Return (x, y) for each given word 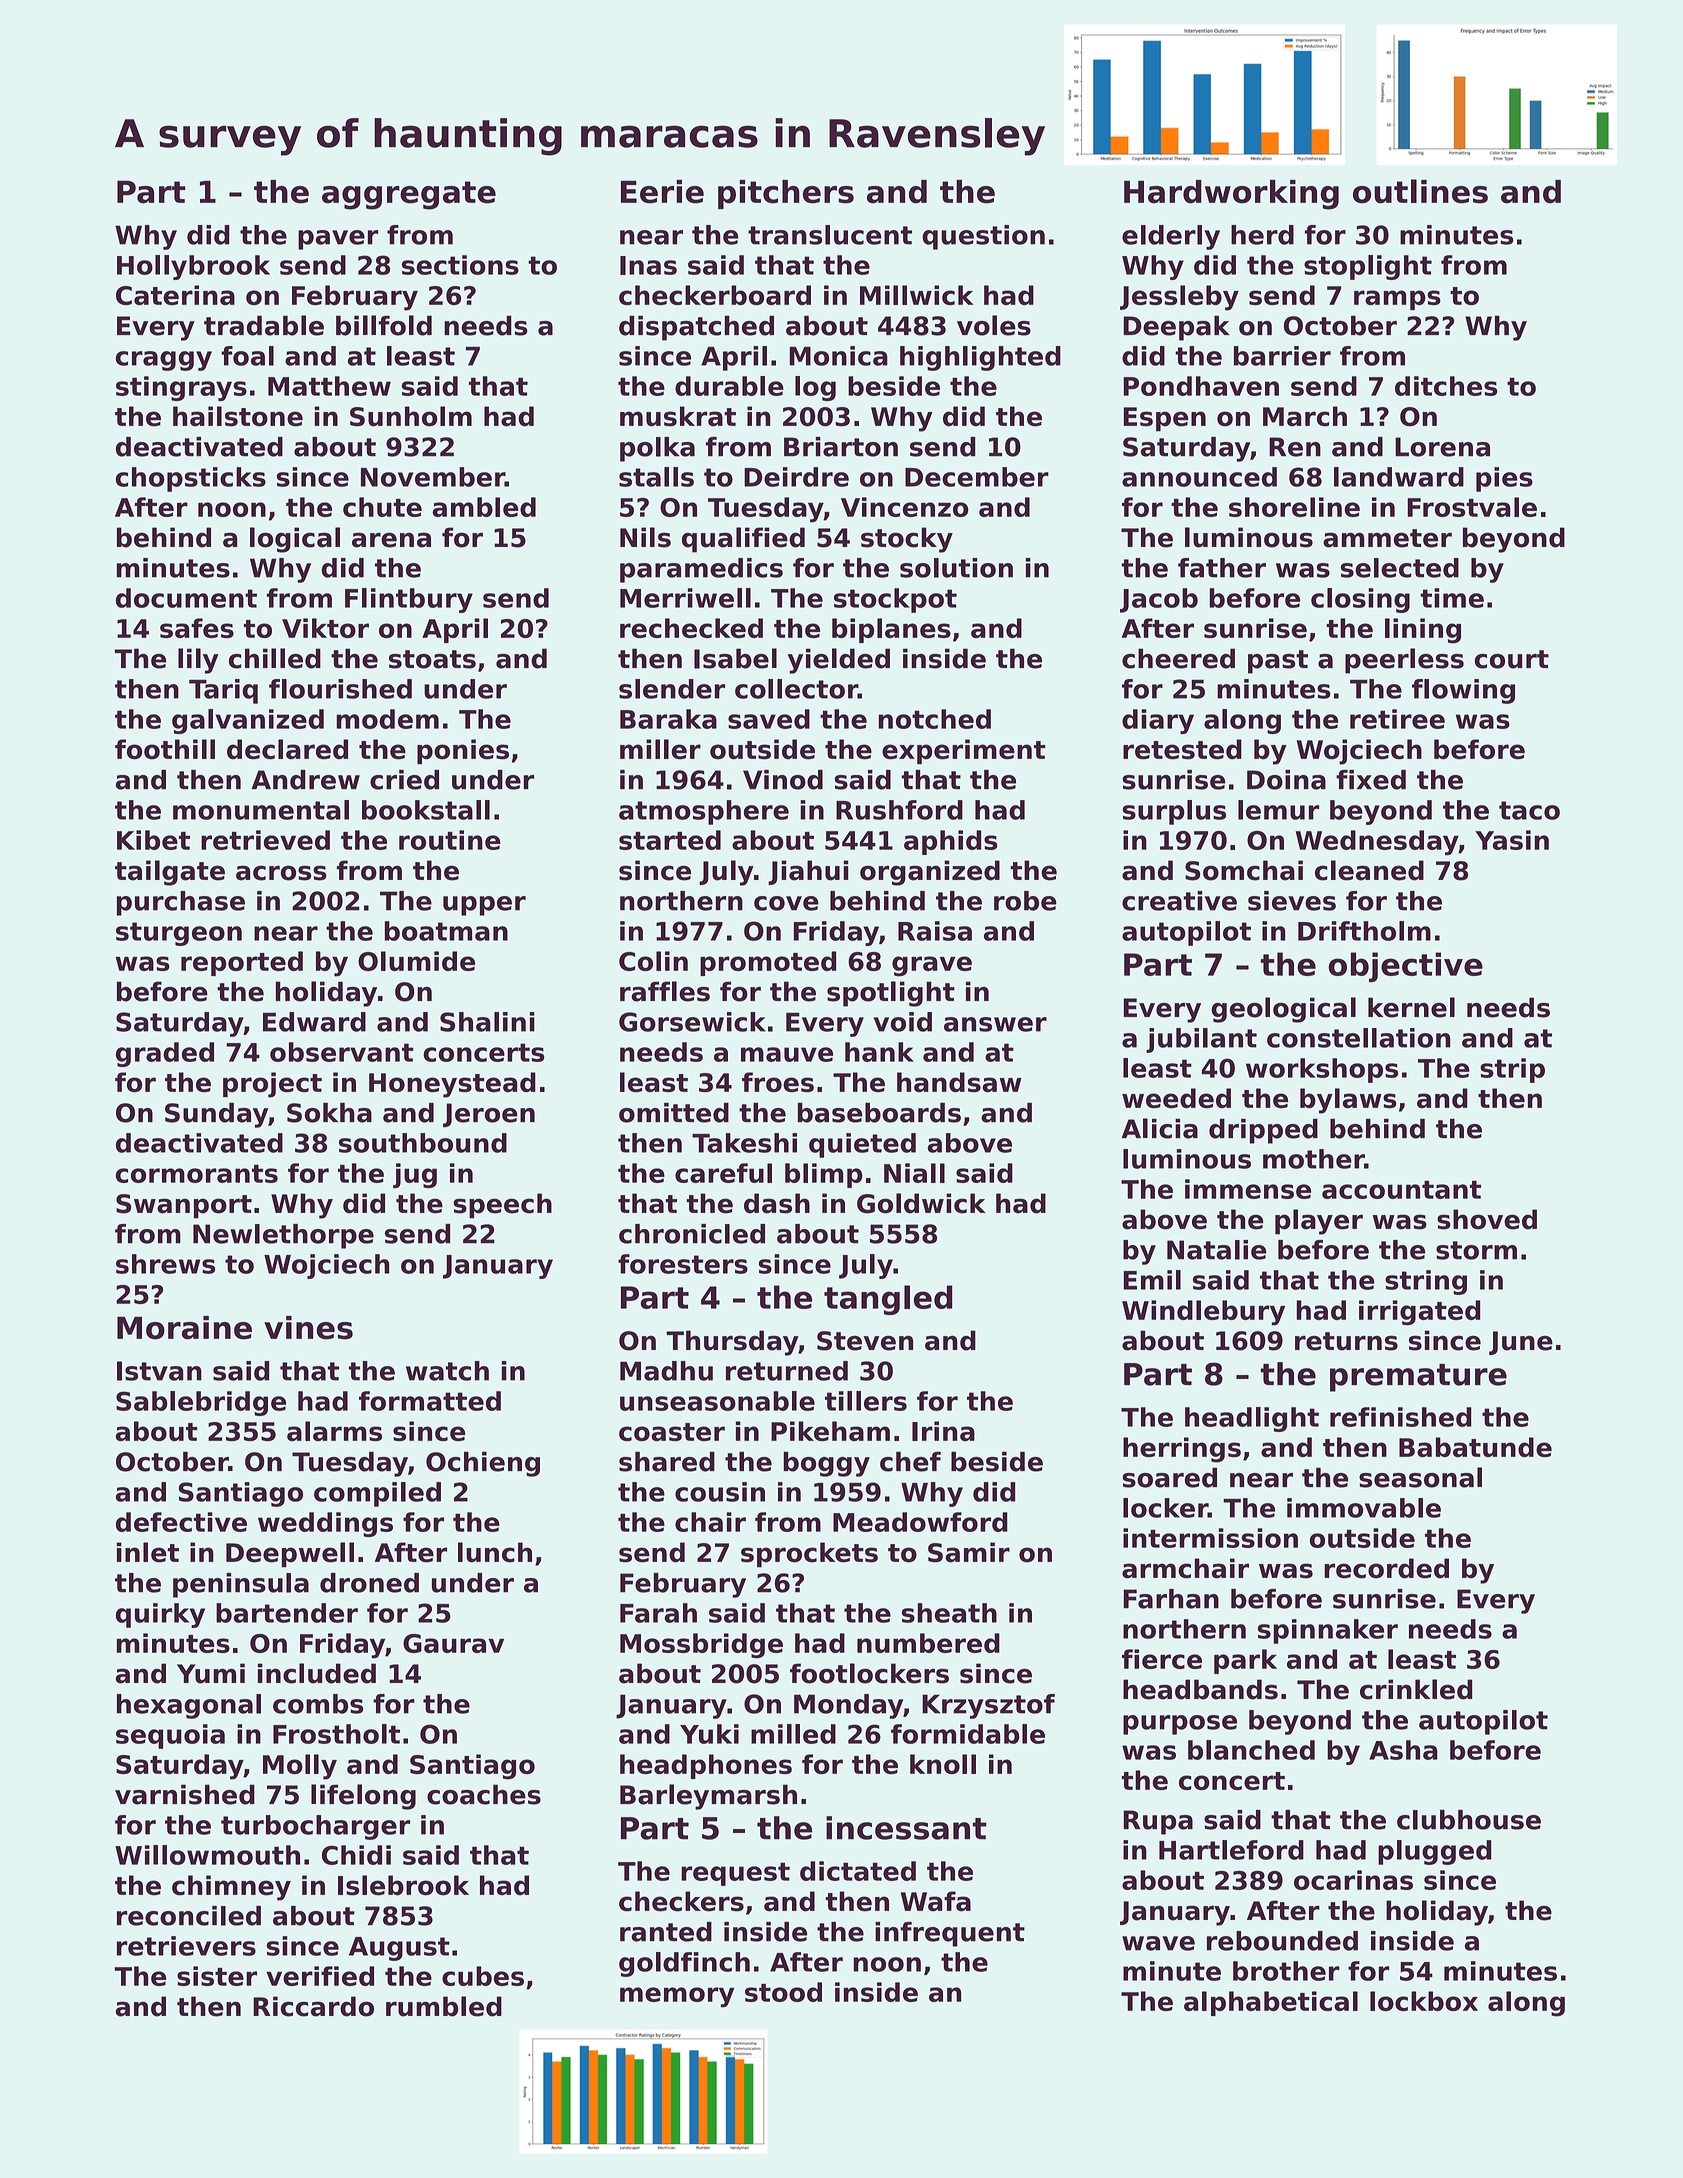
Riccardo (313, 2006)
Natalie (1216, 1250)
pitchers (786, 194)
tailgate (170, 873)
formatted (430, 1401)
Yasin (1512, 840)
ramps (1397, 300)
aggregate (409, 195)
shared (667, 1461)
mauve (787, 1054)
